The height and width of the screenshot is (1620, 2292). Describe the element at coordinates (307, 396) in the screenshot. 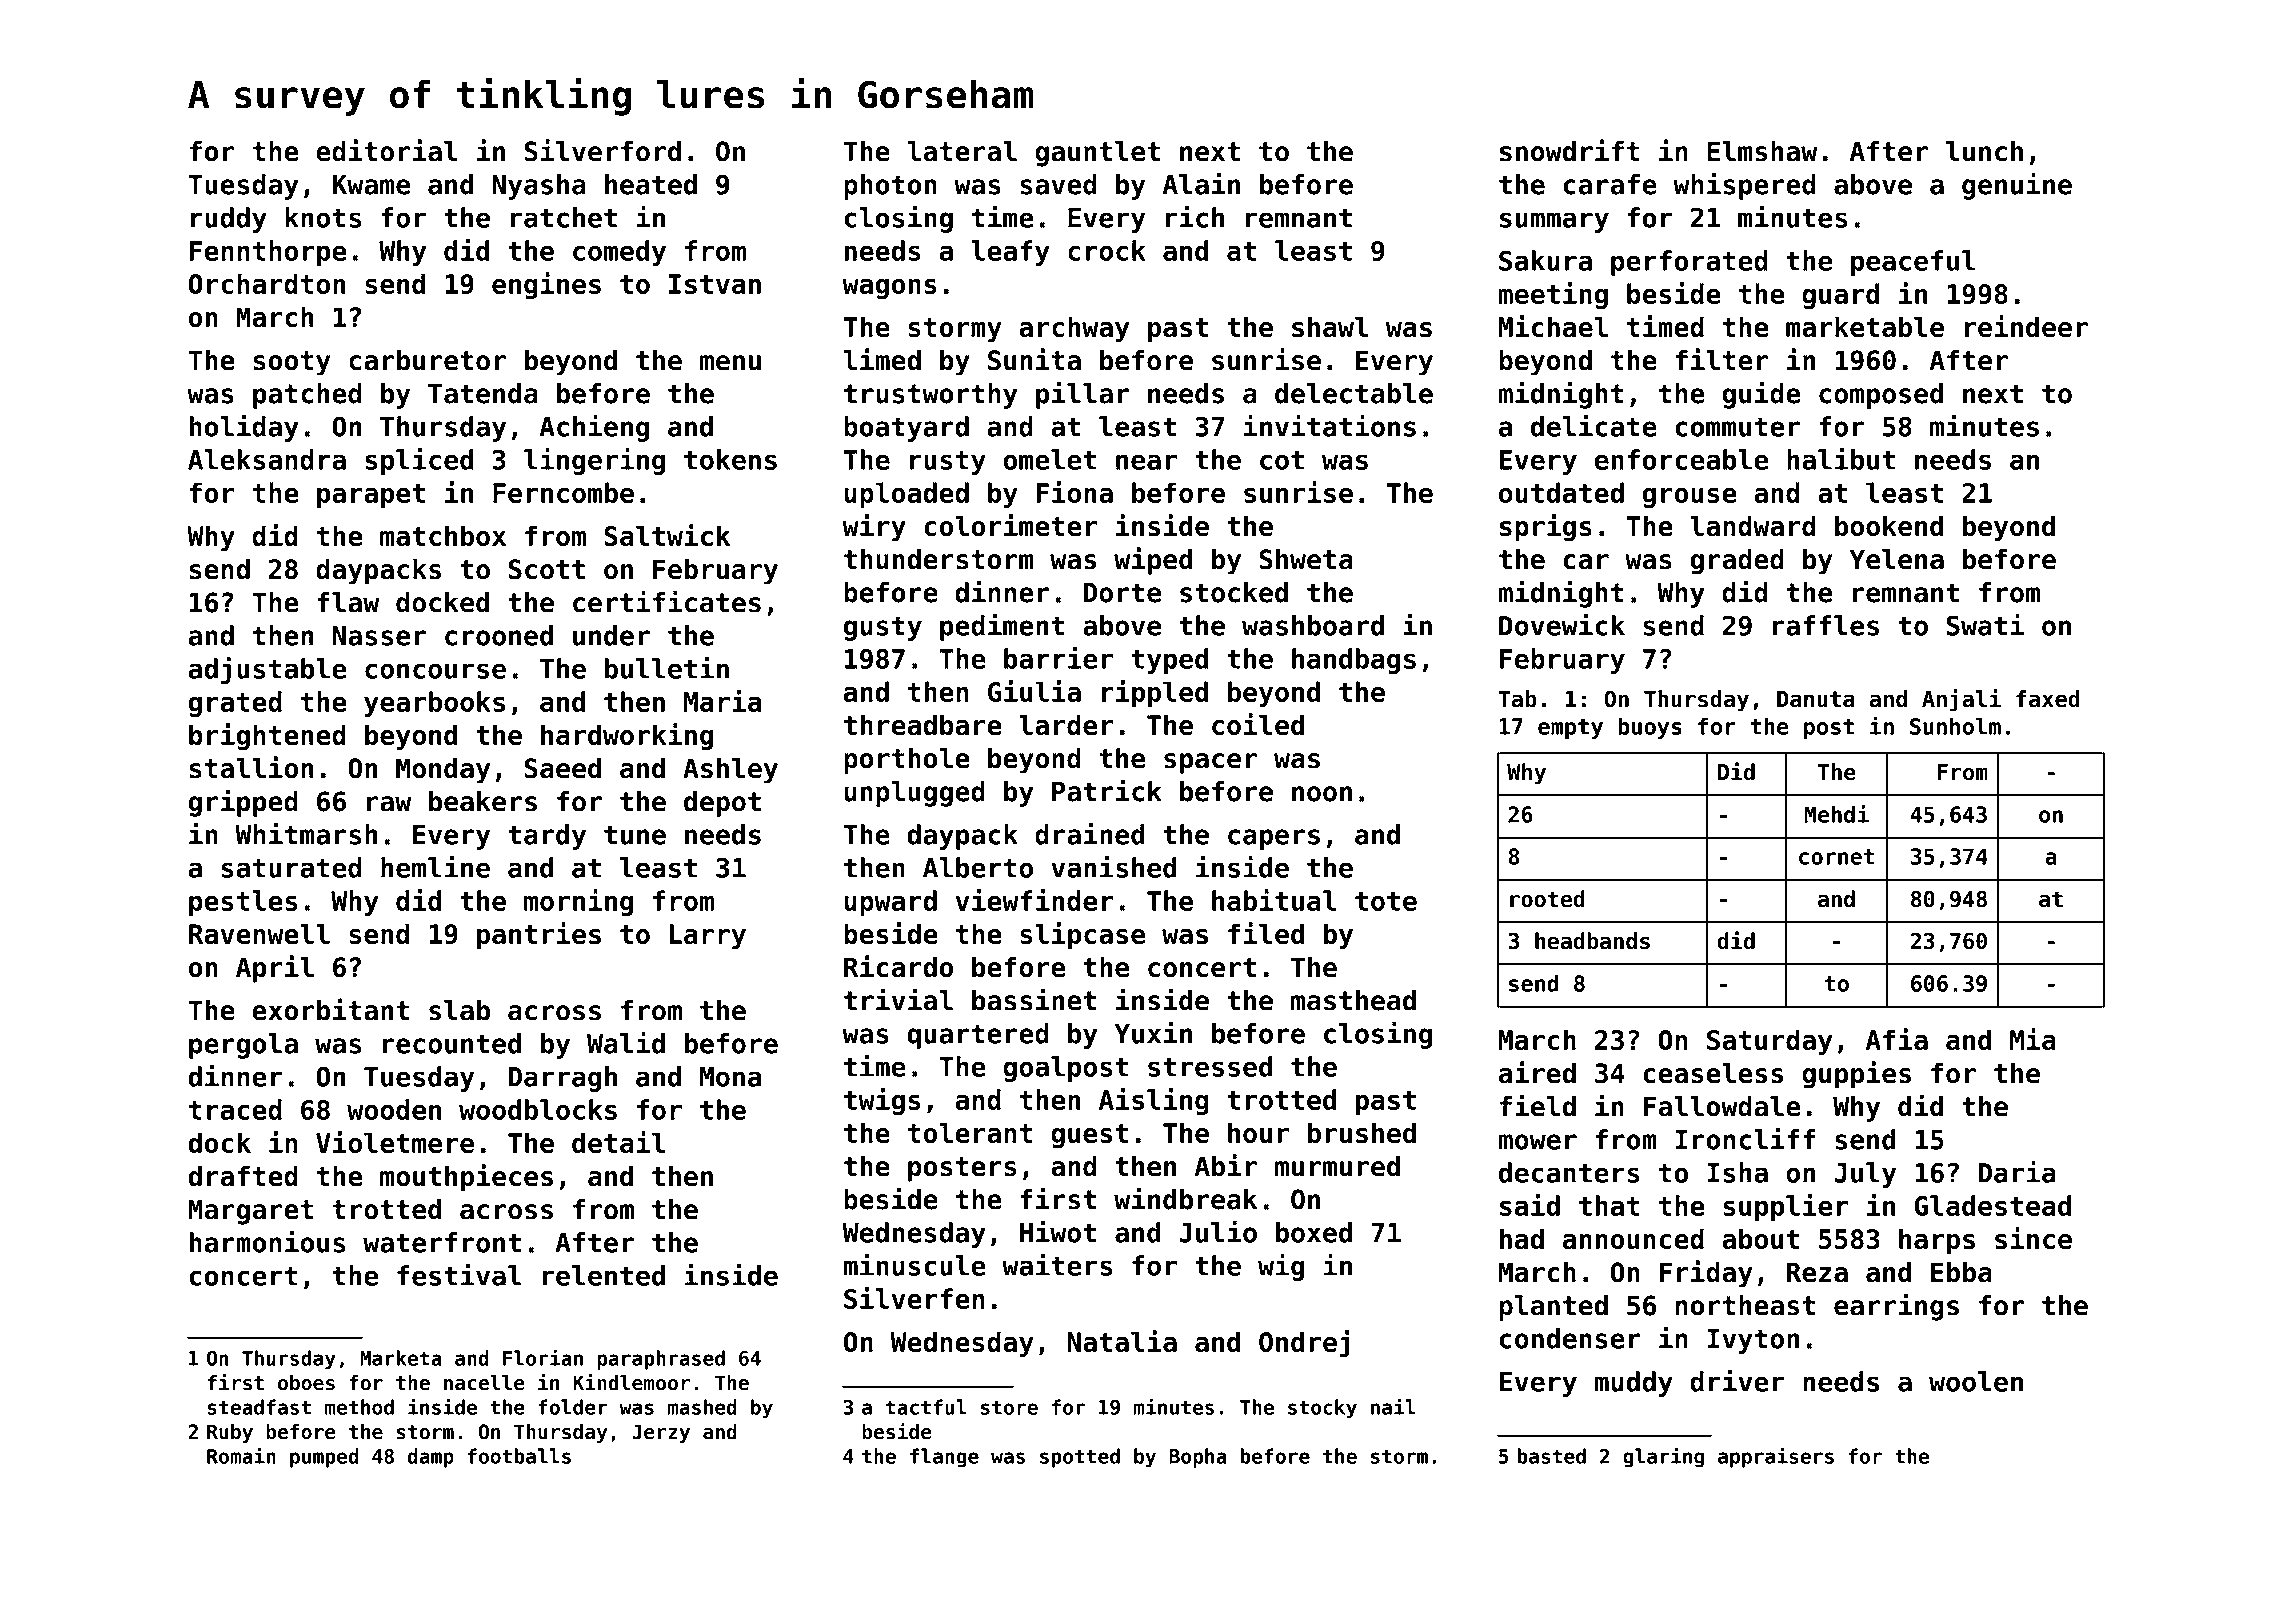

I see `patched` at that location.
